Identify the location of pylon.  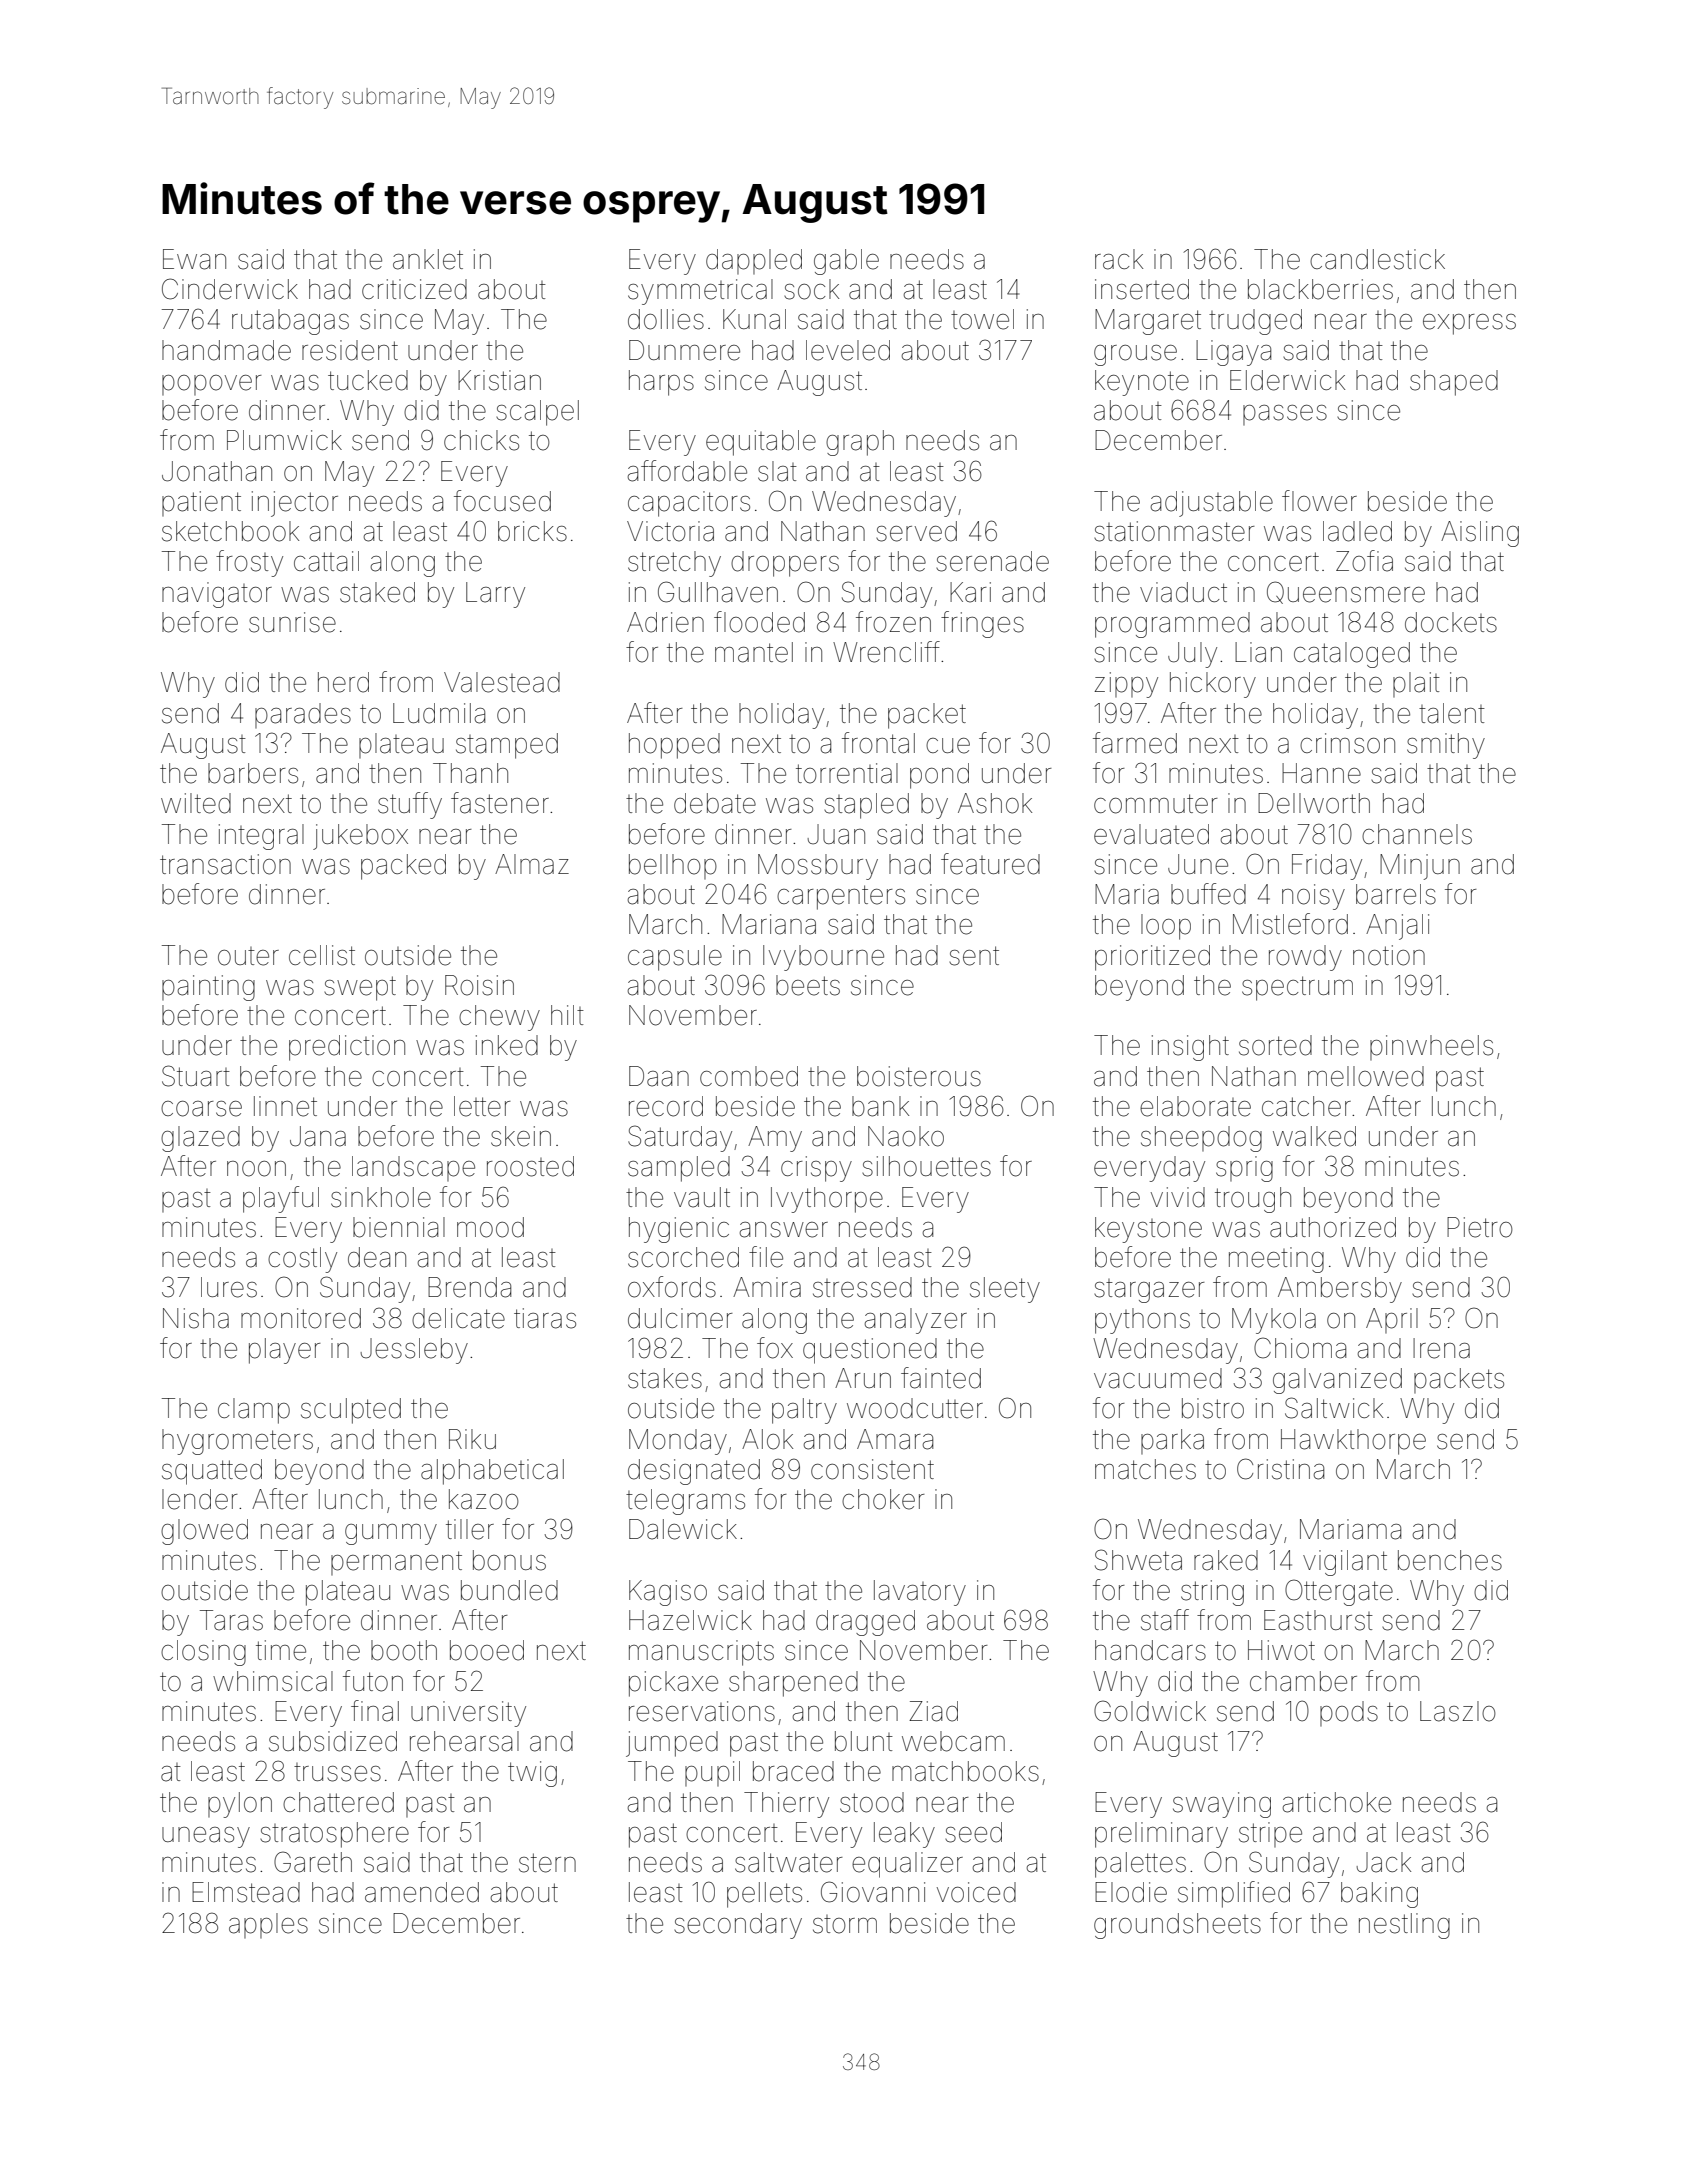
(240, 1805).
